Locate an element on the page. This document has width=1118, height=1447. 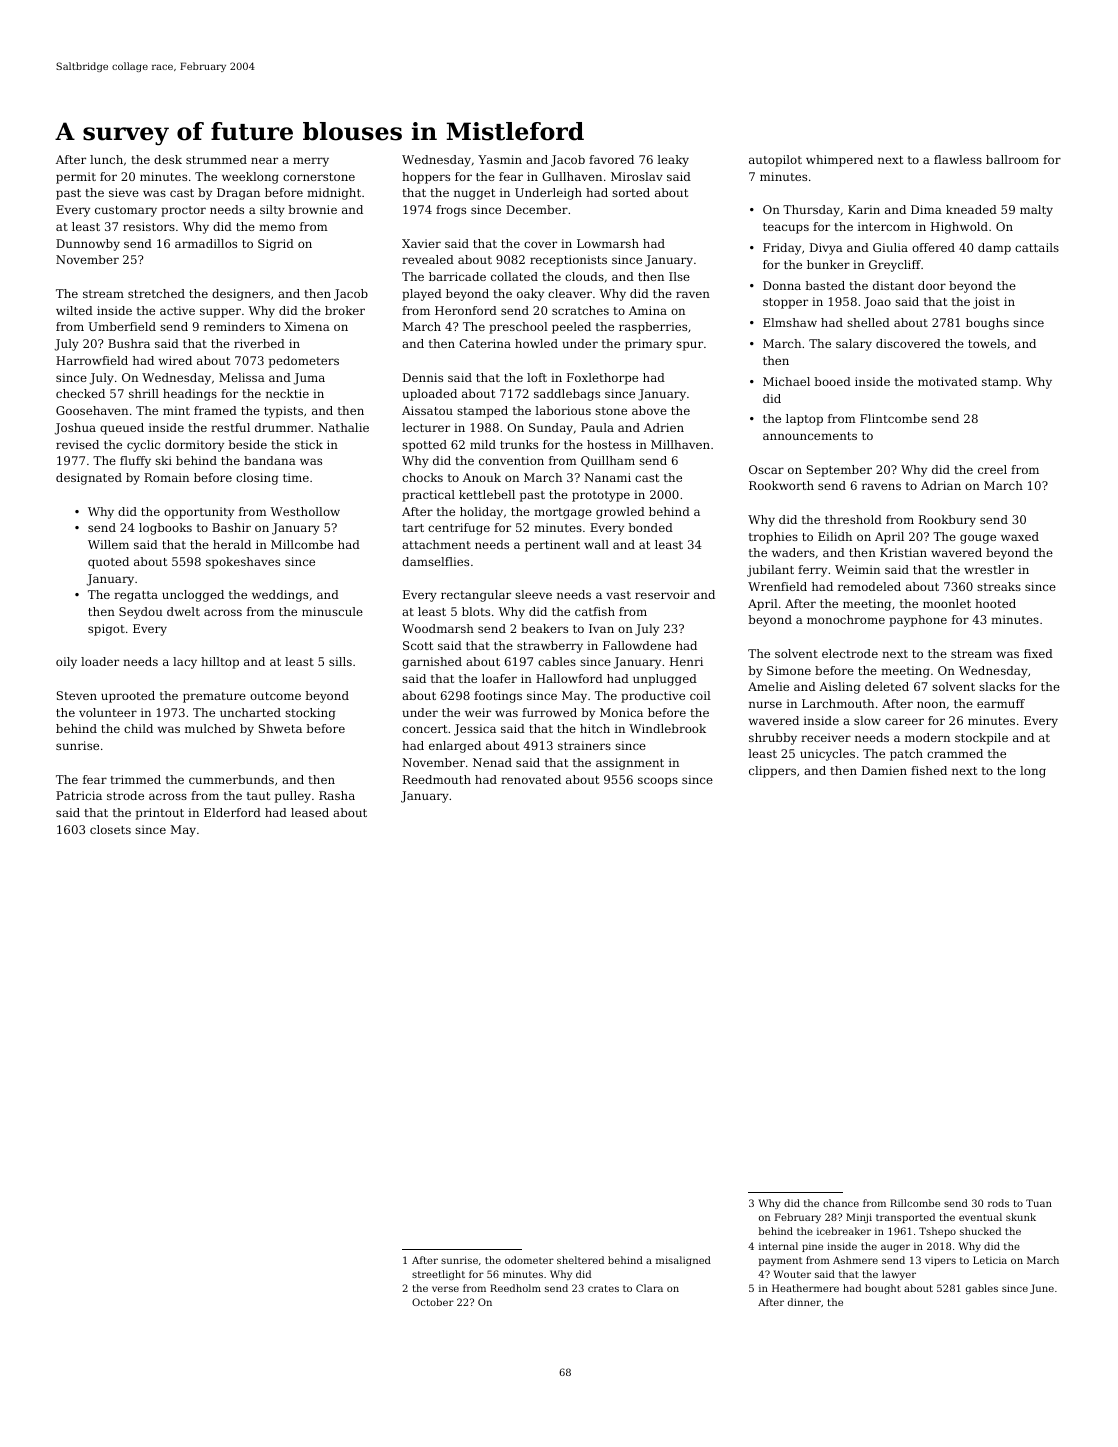
boughs is located at coordinates (987, 324).
